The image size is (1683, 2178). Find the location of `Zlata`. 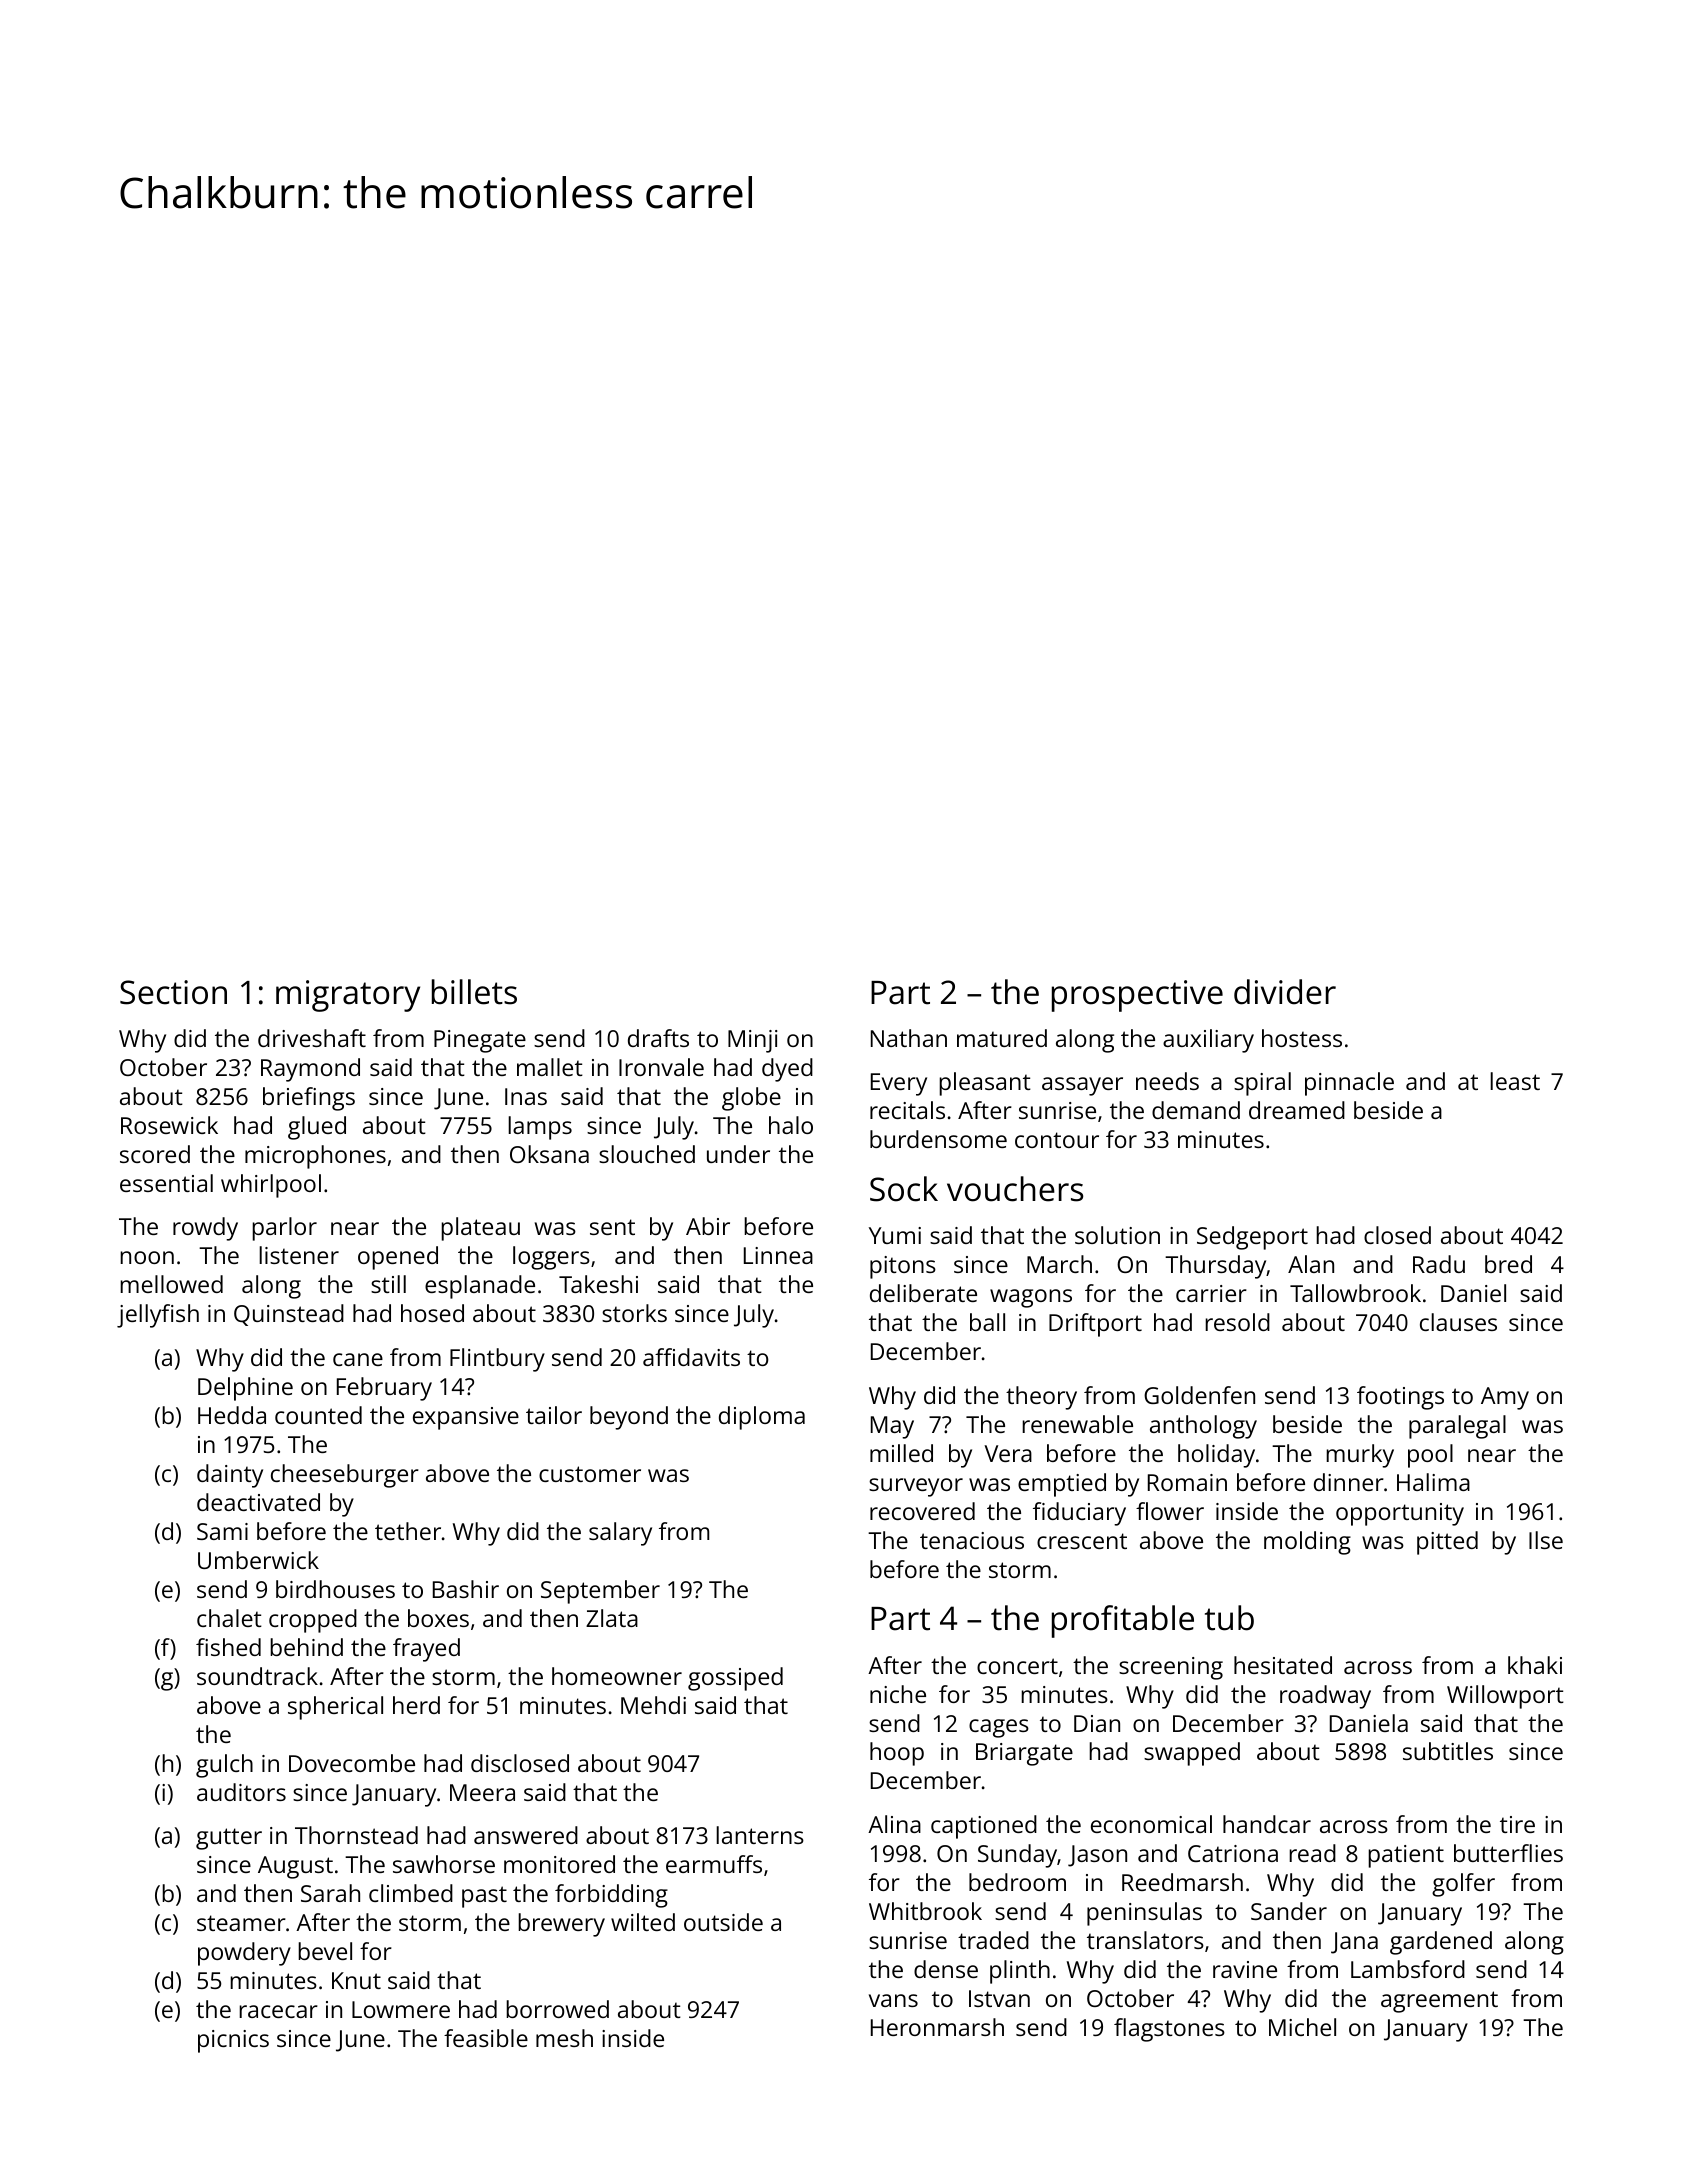

Zlata is located at coordinates (612, 1618).
